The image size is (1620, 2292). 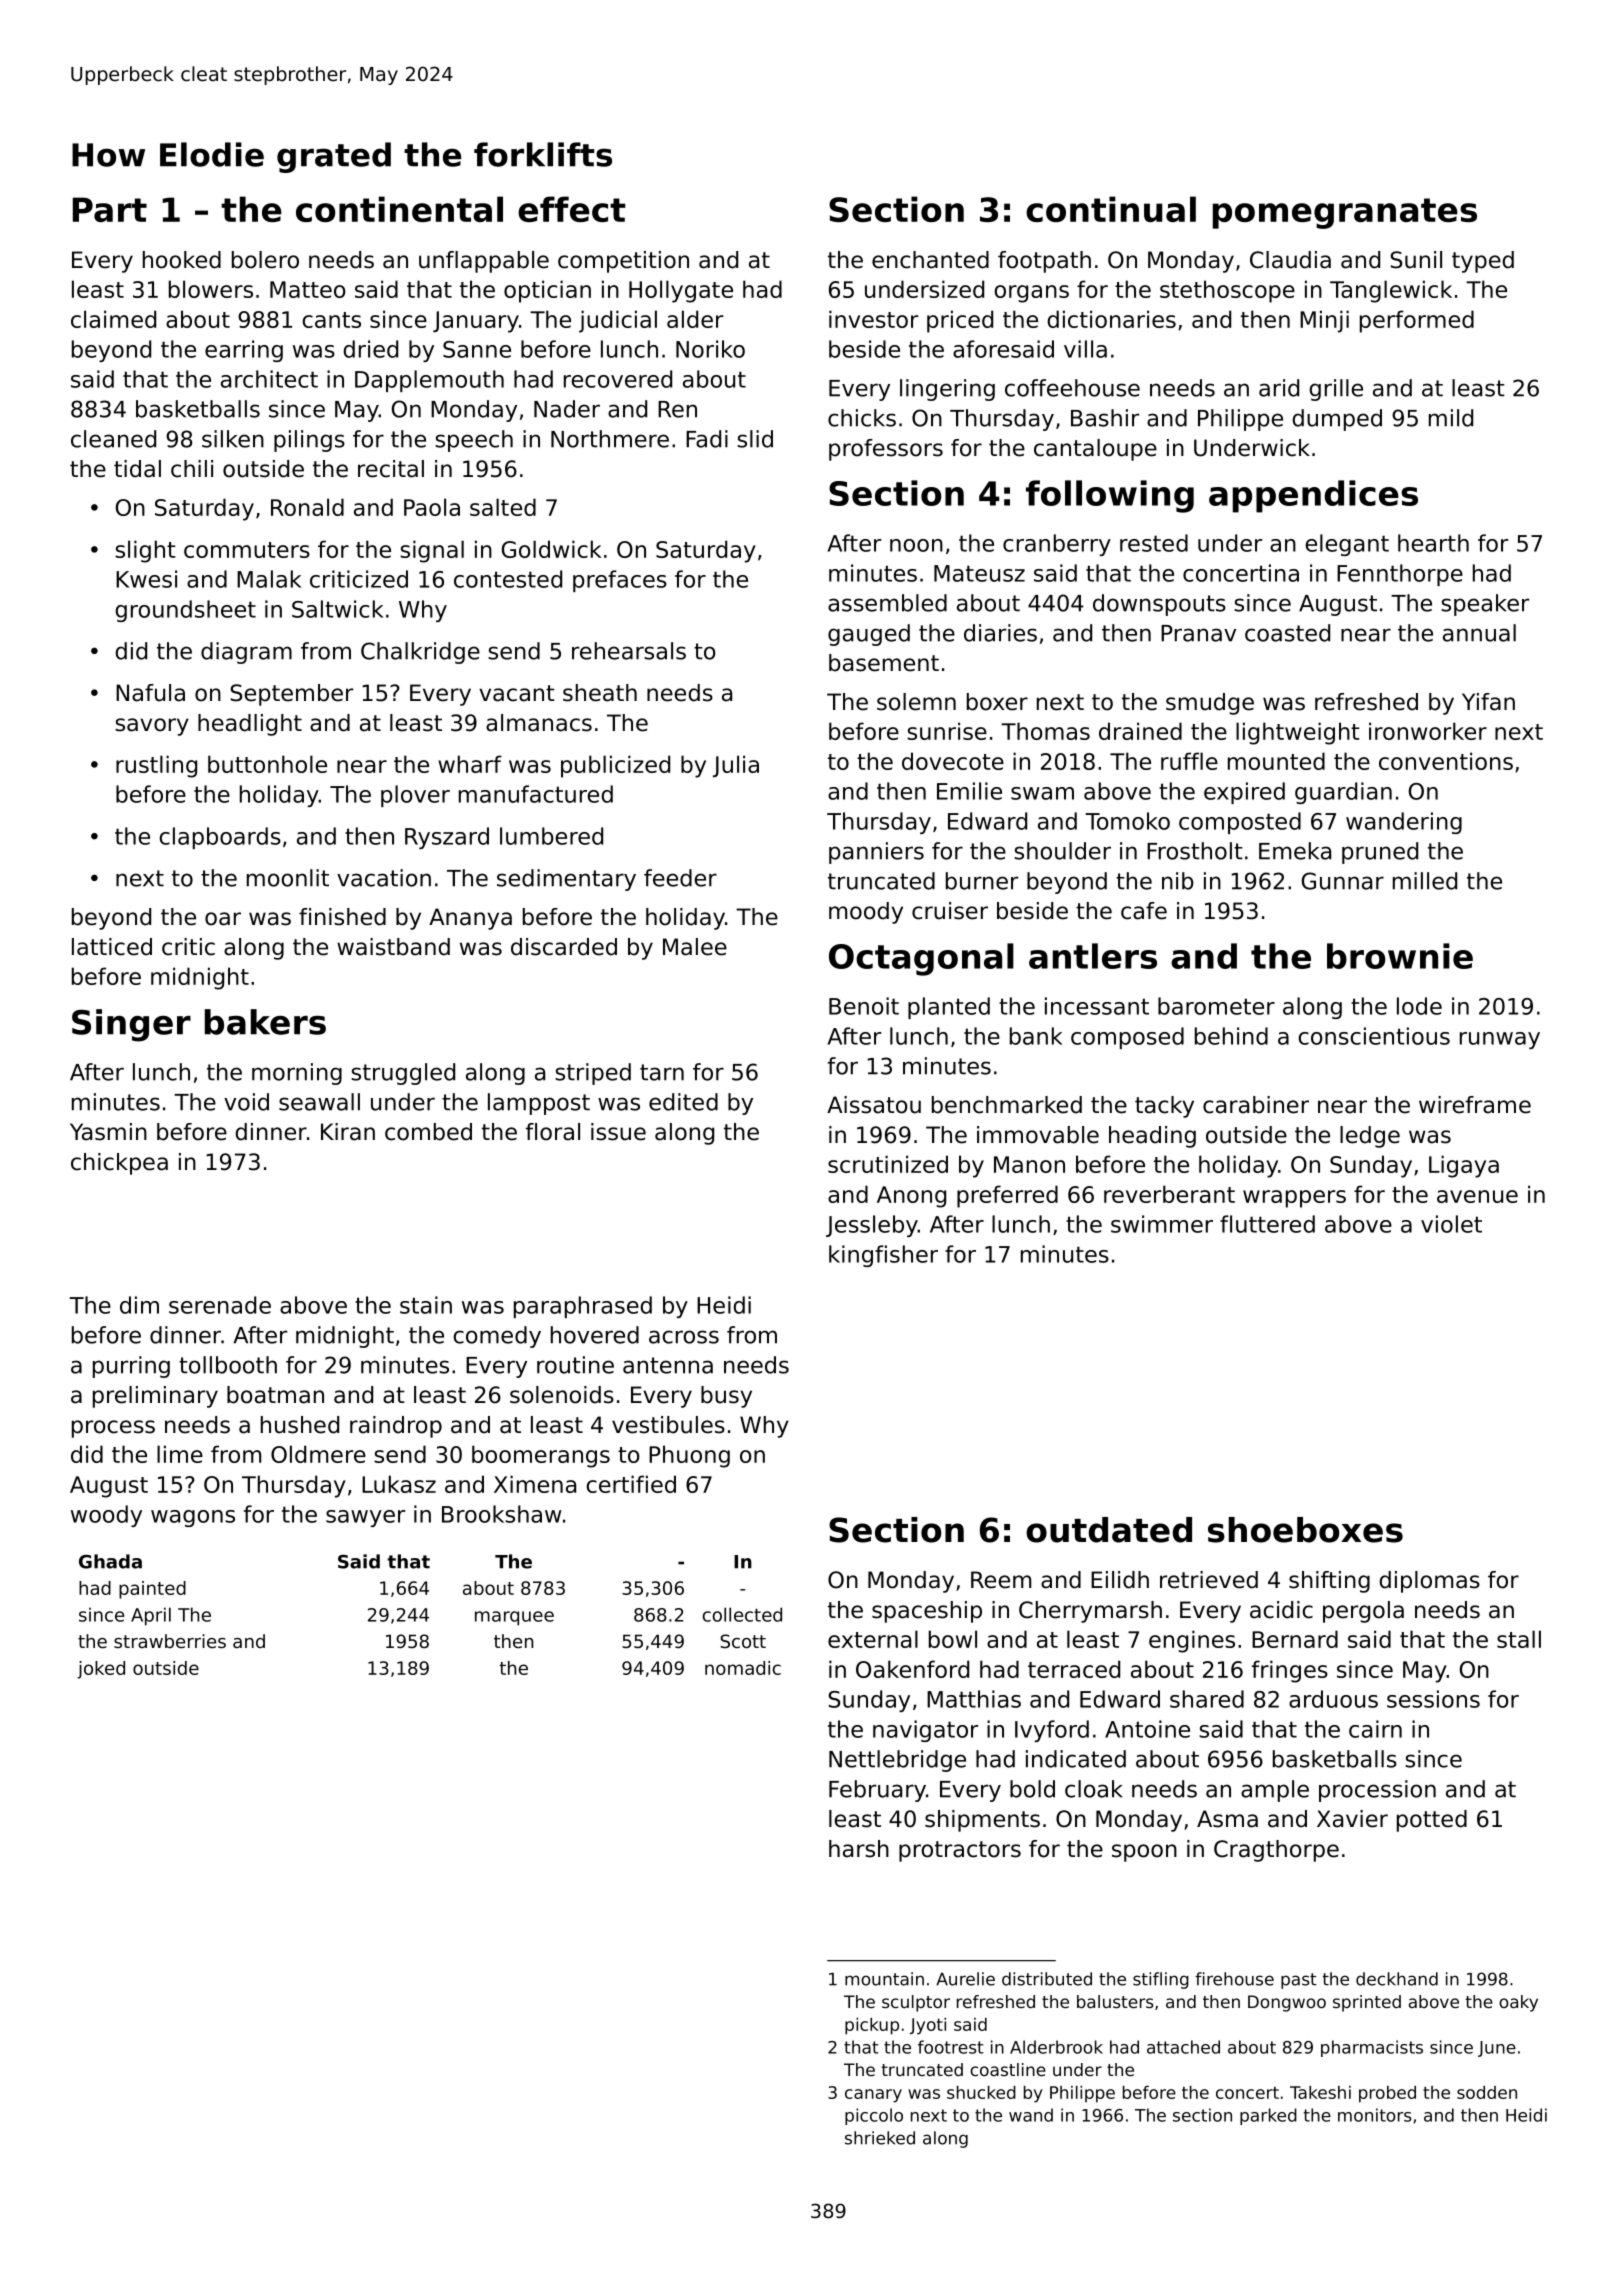 I want to click on Claudia, so click(x=1290, y=260).
